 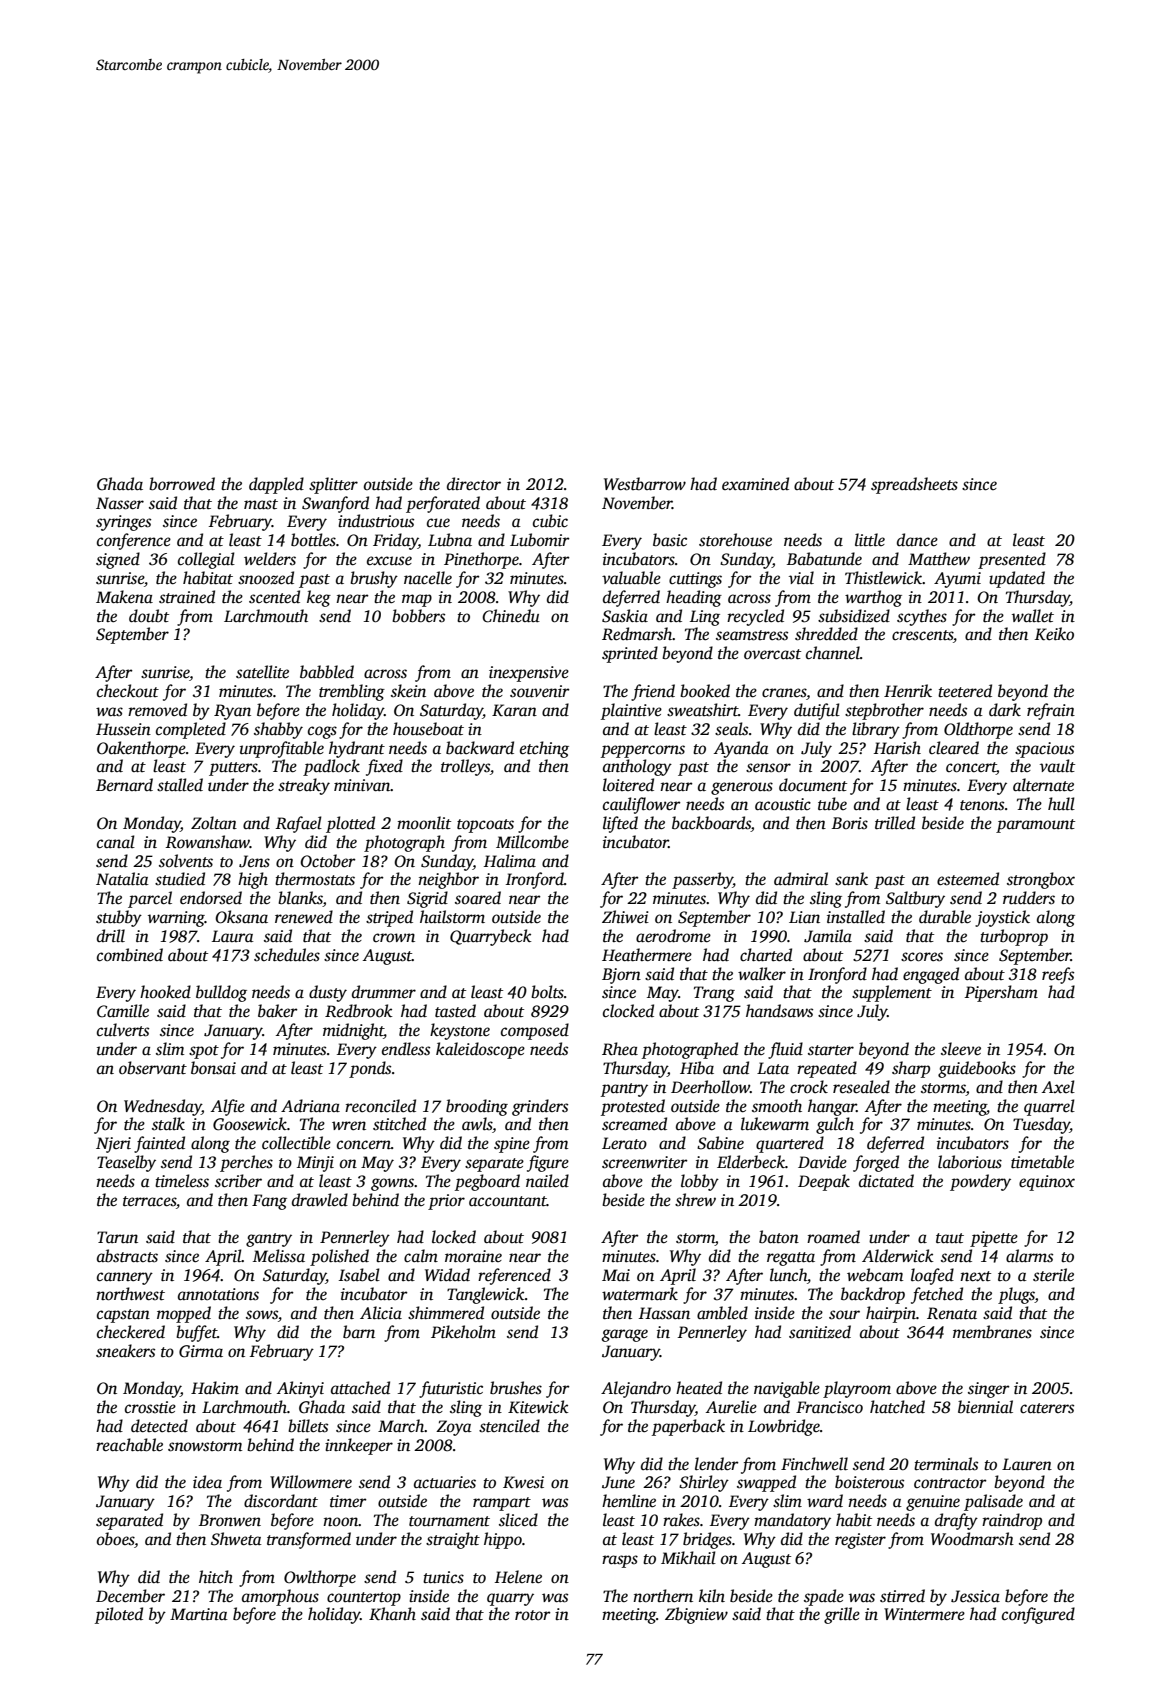 I want to click on awls, so click(x=477, y=1124).
